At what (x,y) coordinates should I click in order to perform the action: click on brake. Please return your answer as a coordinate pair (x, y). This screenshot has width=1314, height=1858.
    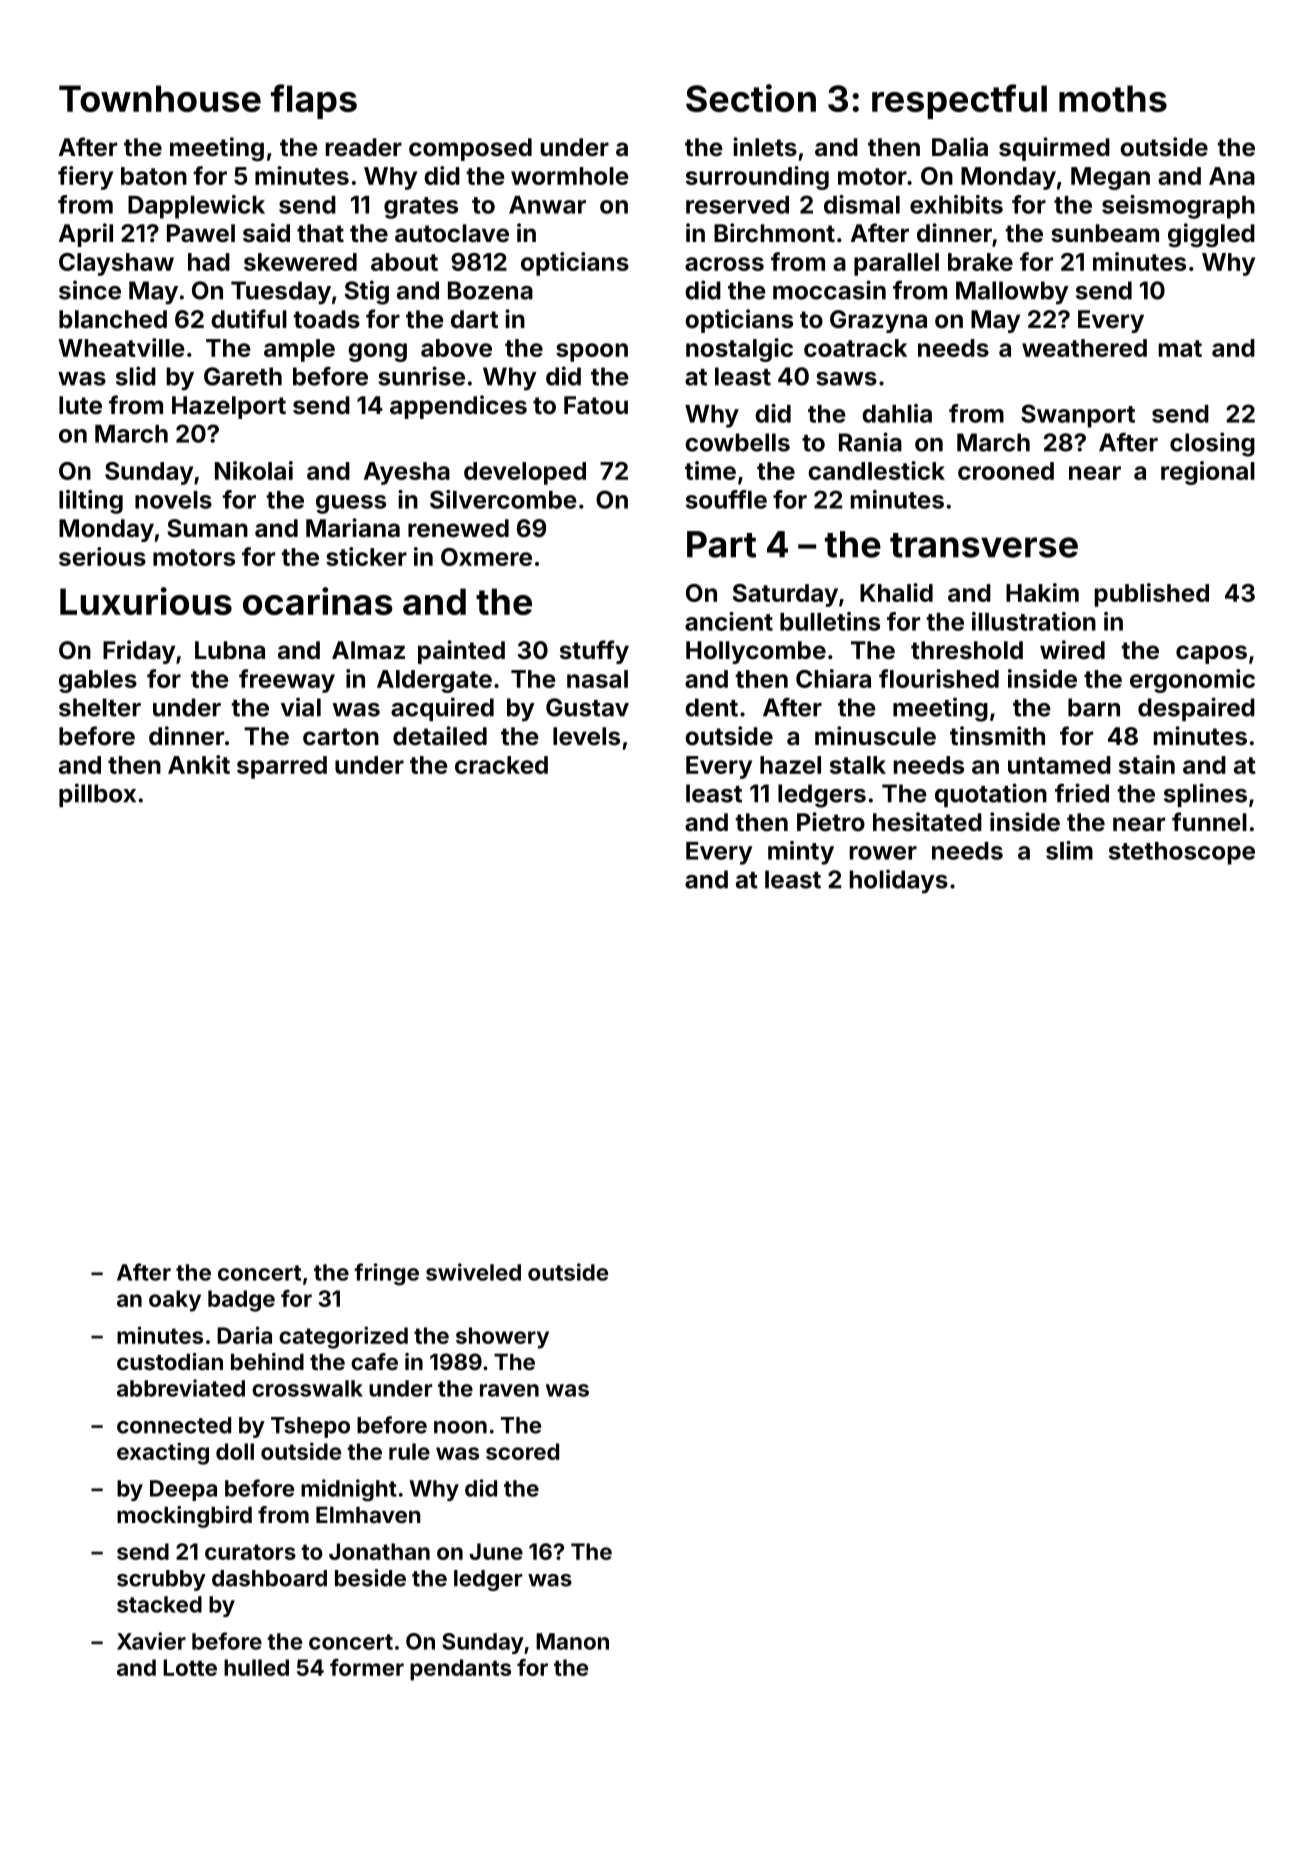
    Looking at the image, I should click on (980, 262).
